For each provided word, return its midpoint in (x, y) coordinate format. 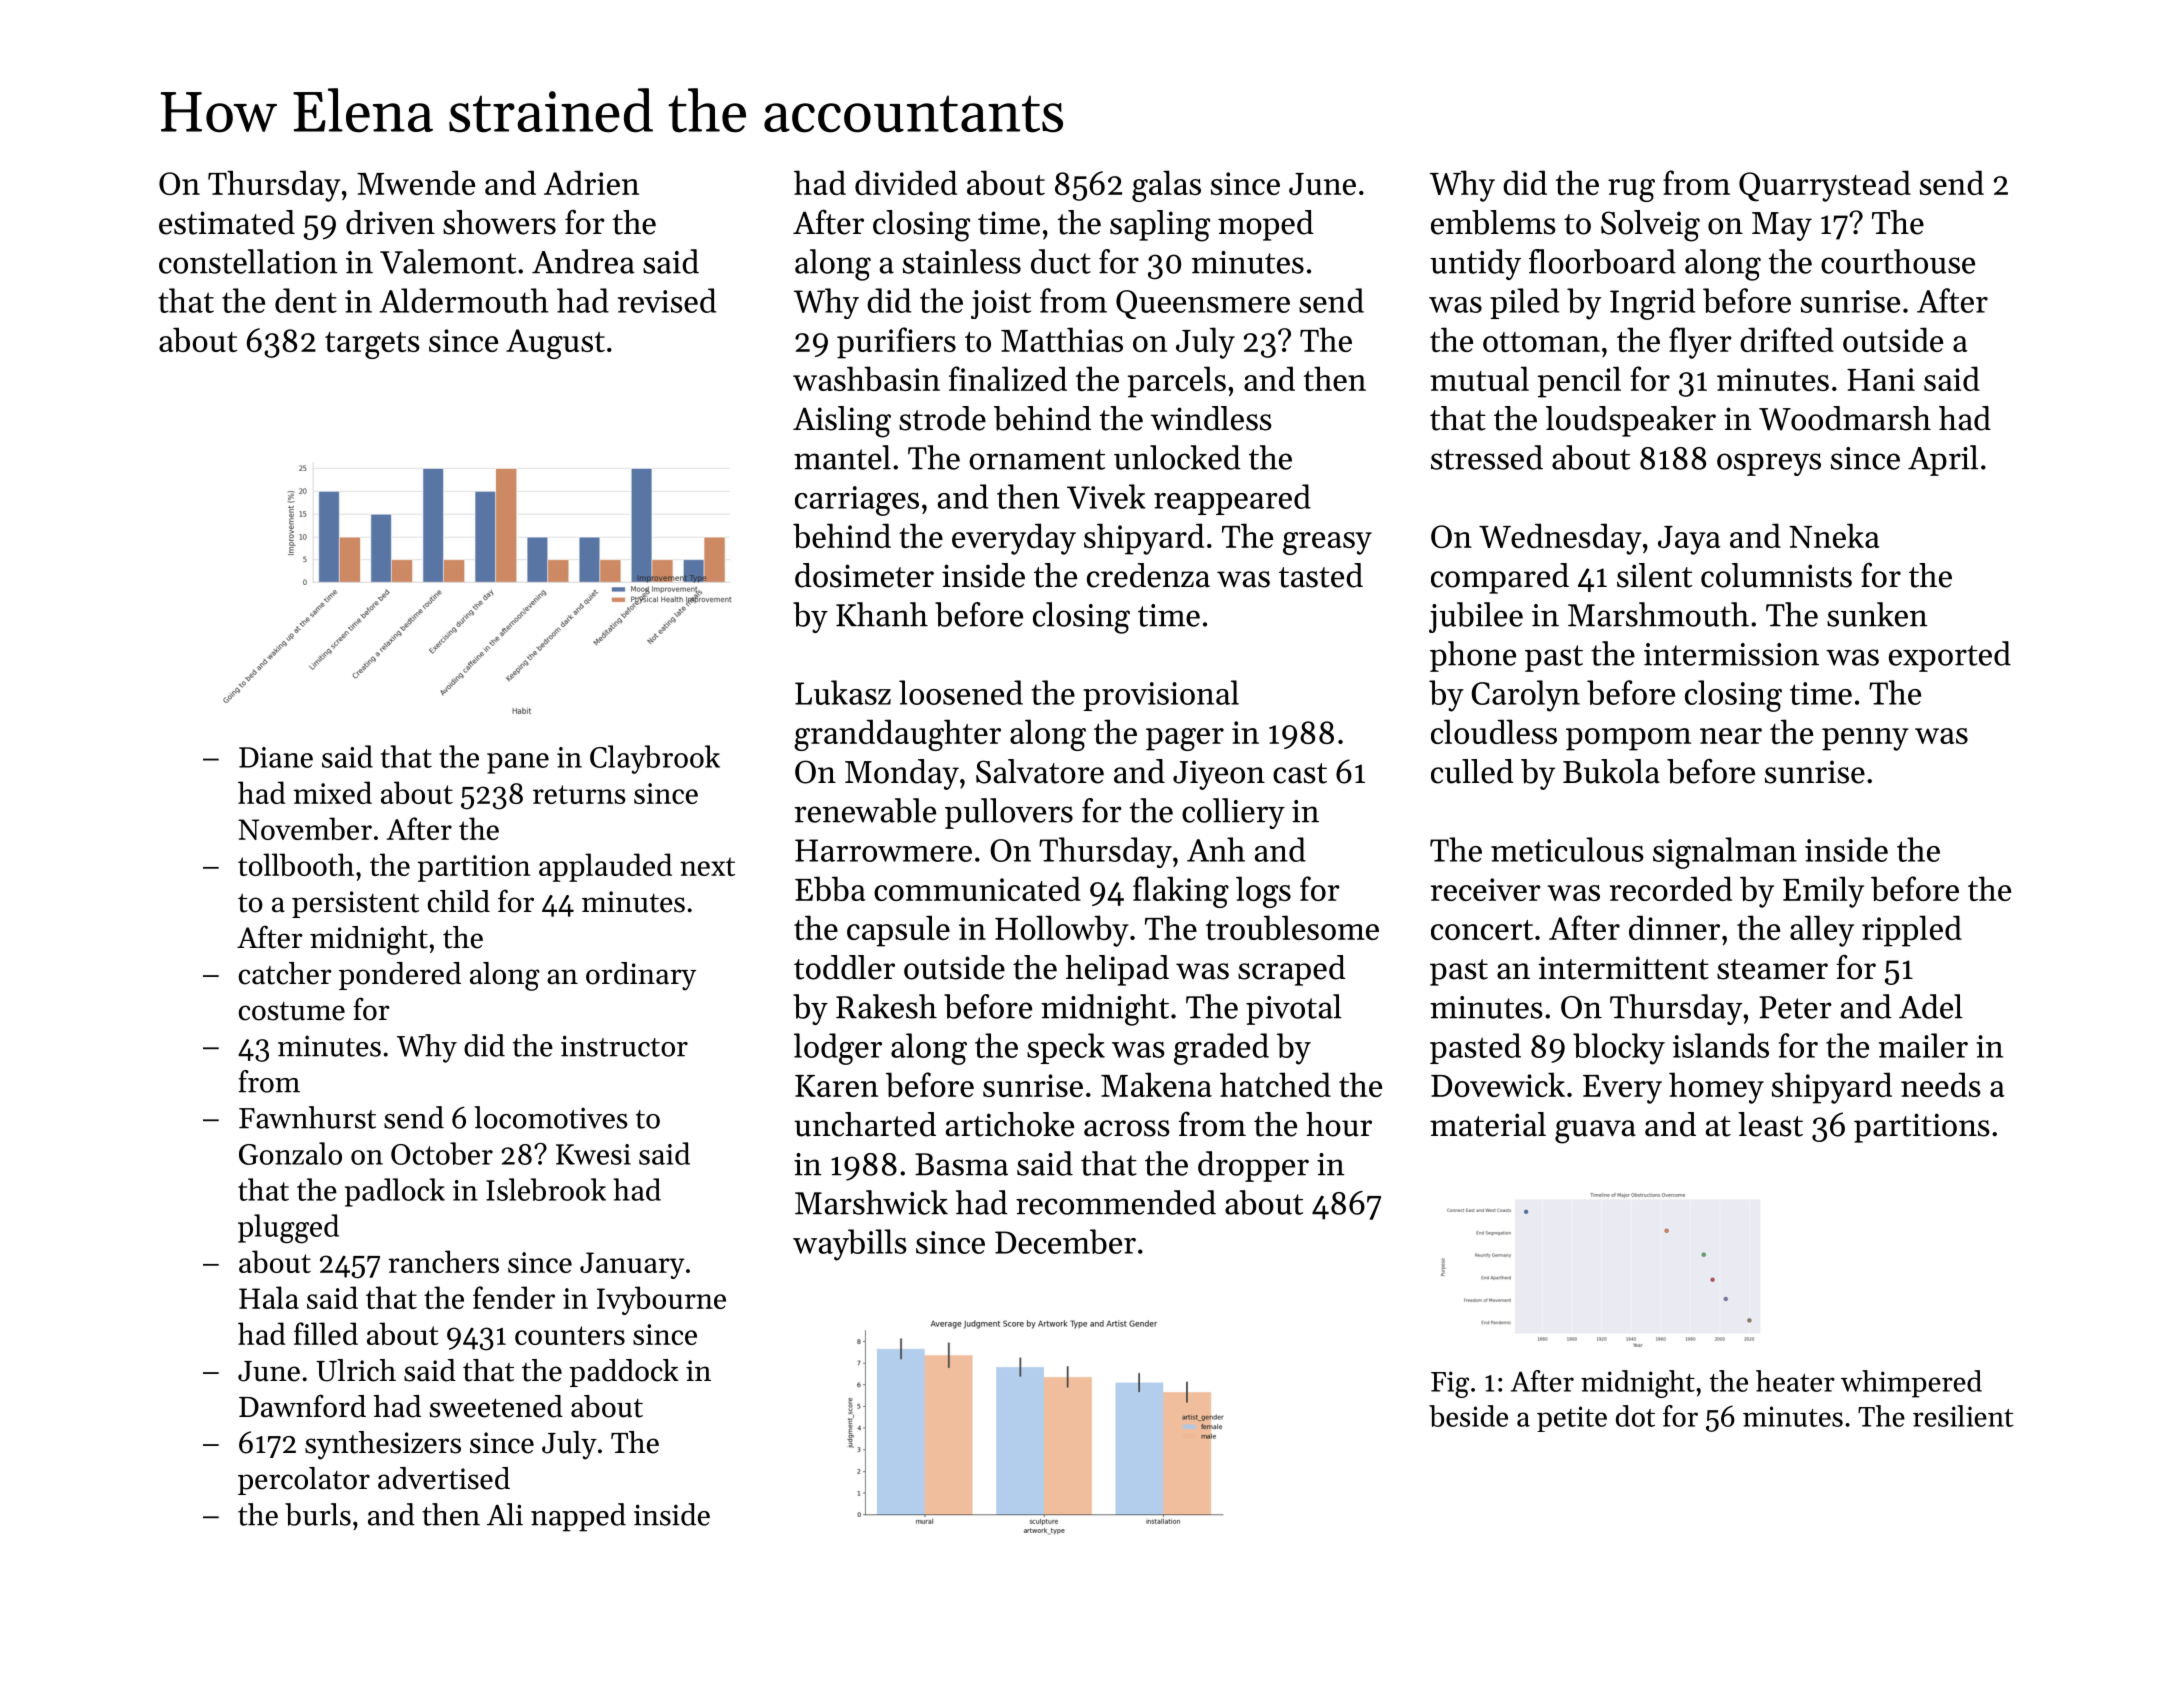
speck (1066, 1048)
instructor (624, 1046)
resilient (1963, 1416)
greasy (1327, 543)
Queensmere (1203, 304)
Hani (1881, 379)
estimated (227, 222)
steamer (1772, 969)
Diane (276, 757)
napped (578, 1517)
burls (318, 1514)
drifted (1787, 339)
